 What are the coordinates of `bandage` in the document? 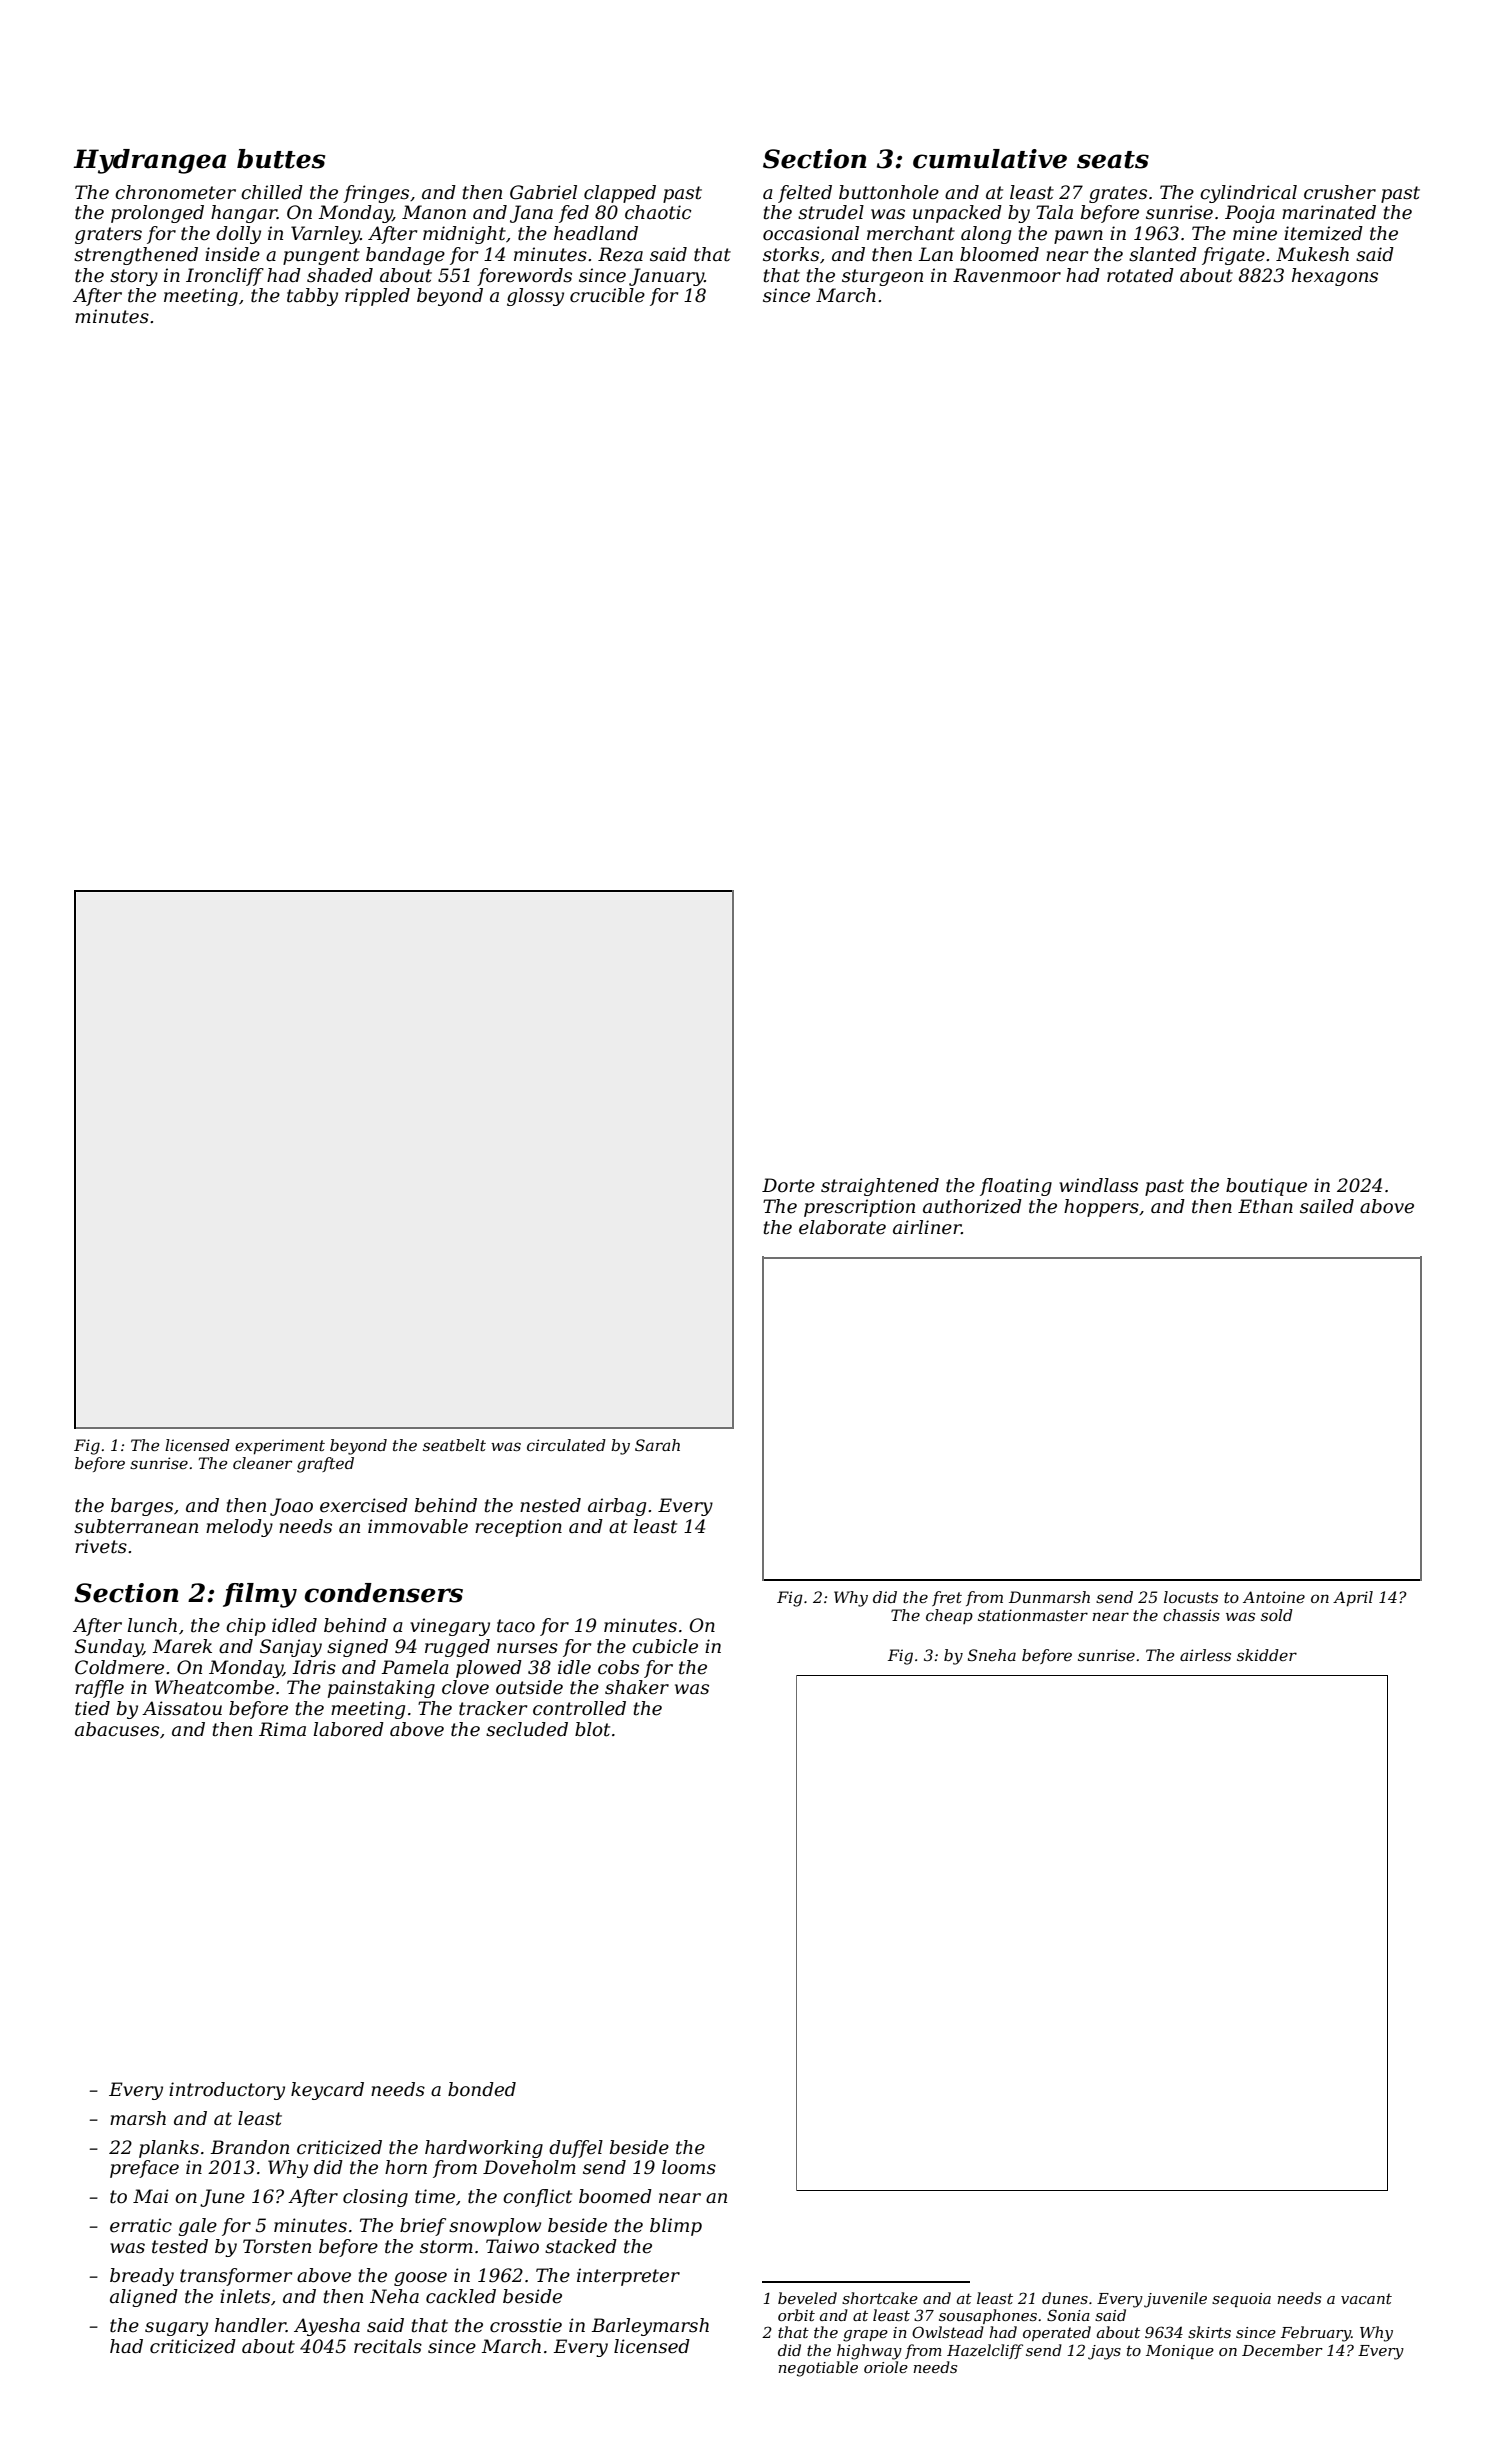 It's located at (405, 256).
